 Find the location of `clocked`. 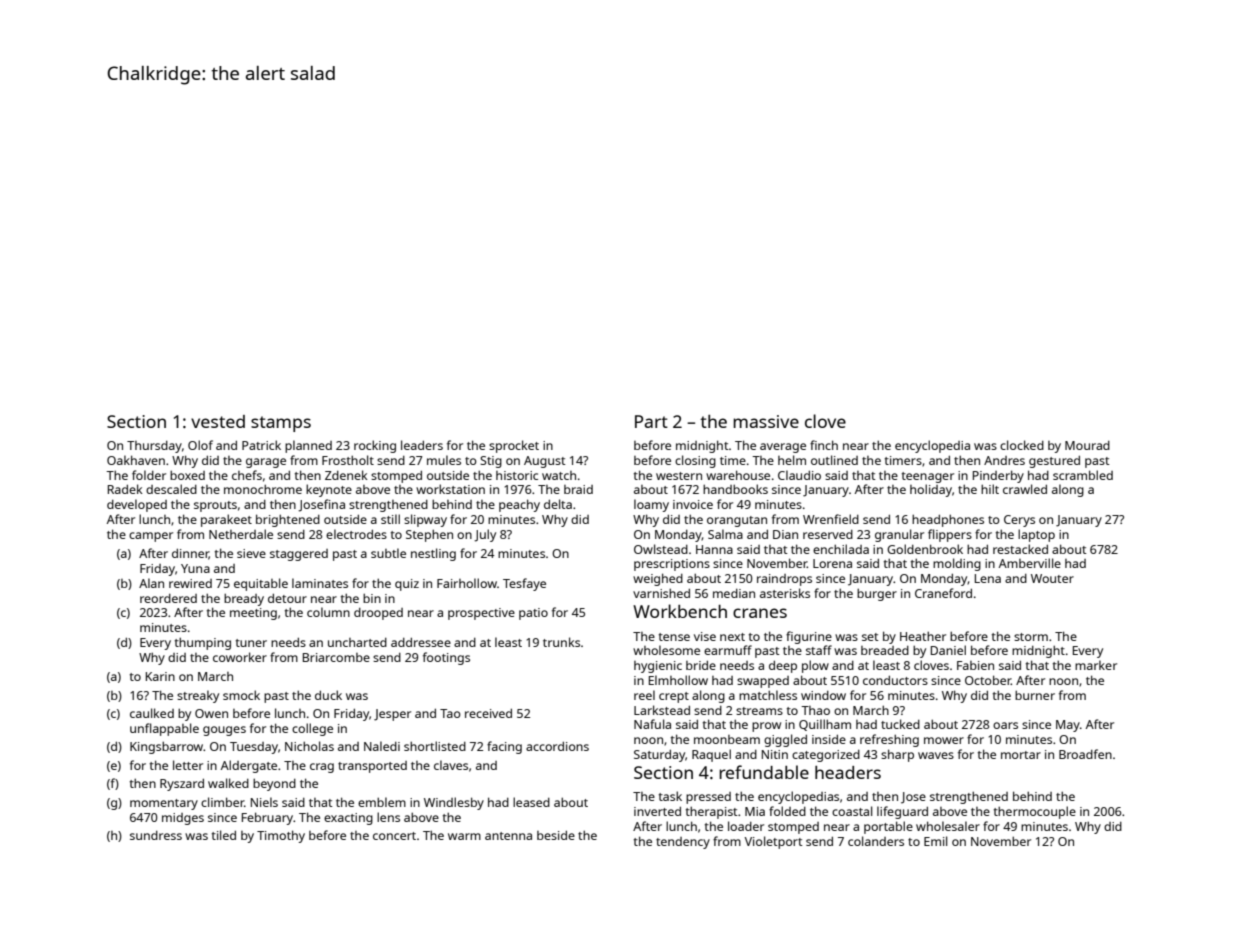

clocked is located at coordinates (1022, 445).
